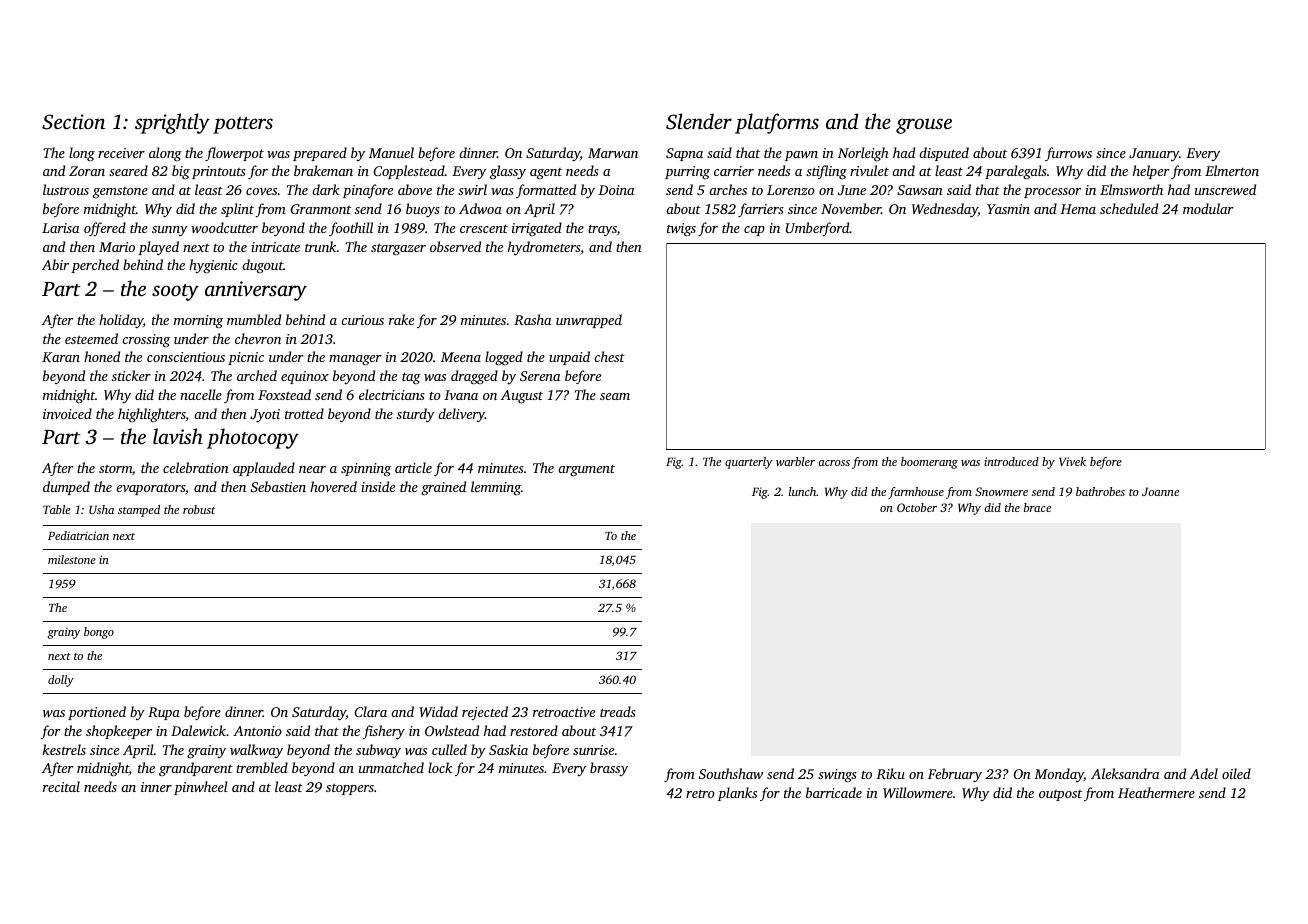 The image size is (1308, 924). I want to click on seam, so click(615, 396).
